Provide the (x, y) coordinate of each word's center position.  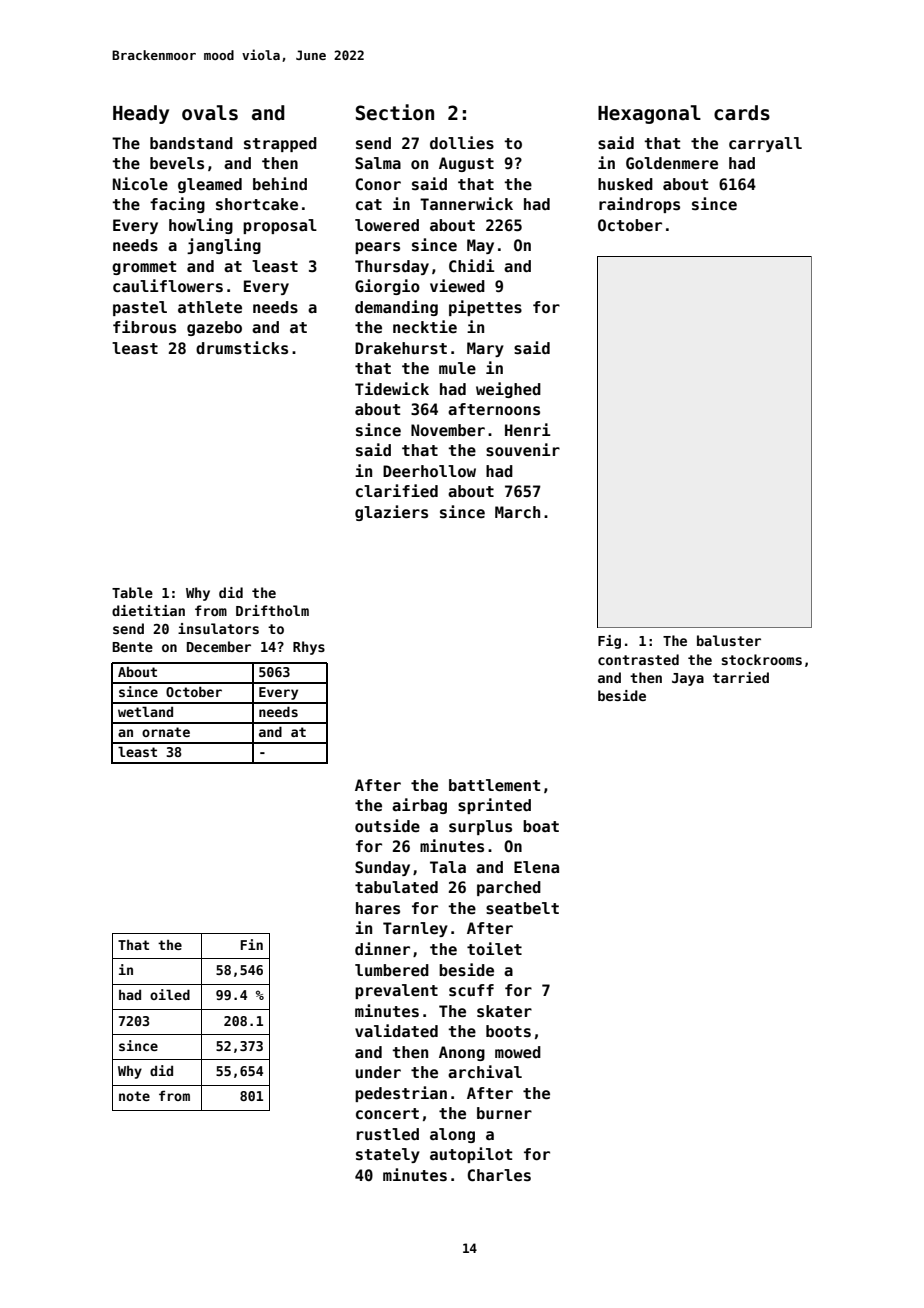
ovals (210, 113)
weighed (508, 390)
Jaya (688, 679)
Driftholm (272, 610)
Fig (609, 642)
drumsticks (242, 348)
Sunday (382, 868)
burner (504, 1113)
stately (388, 1155)
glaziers (391, 513)
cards (742, 113)
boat (541, 826)
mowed (518, 1052)
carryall (765, 144)
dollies (462, 142)
